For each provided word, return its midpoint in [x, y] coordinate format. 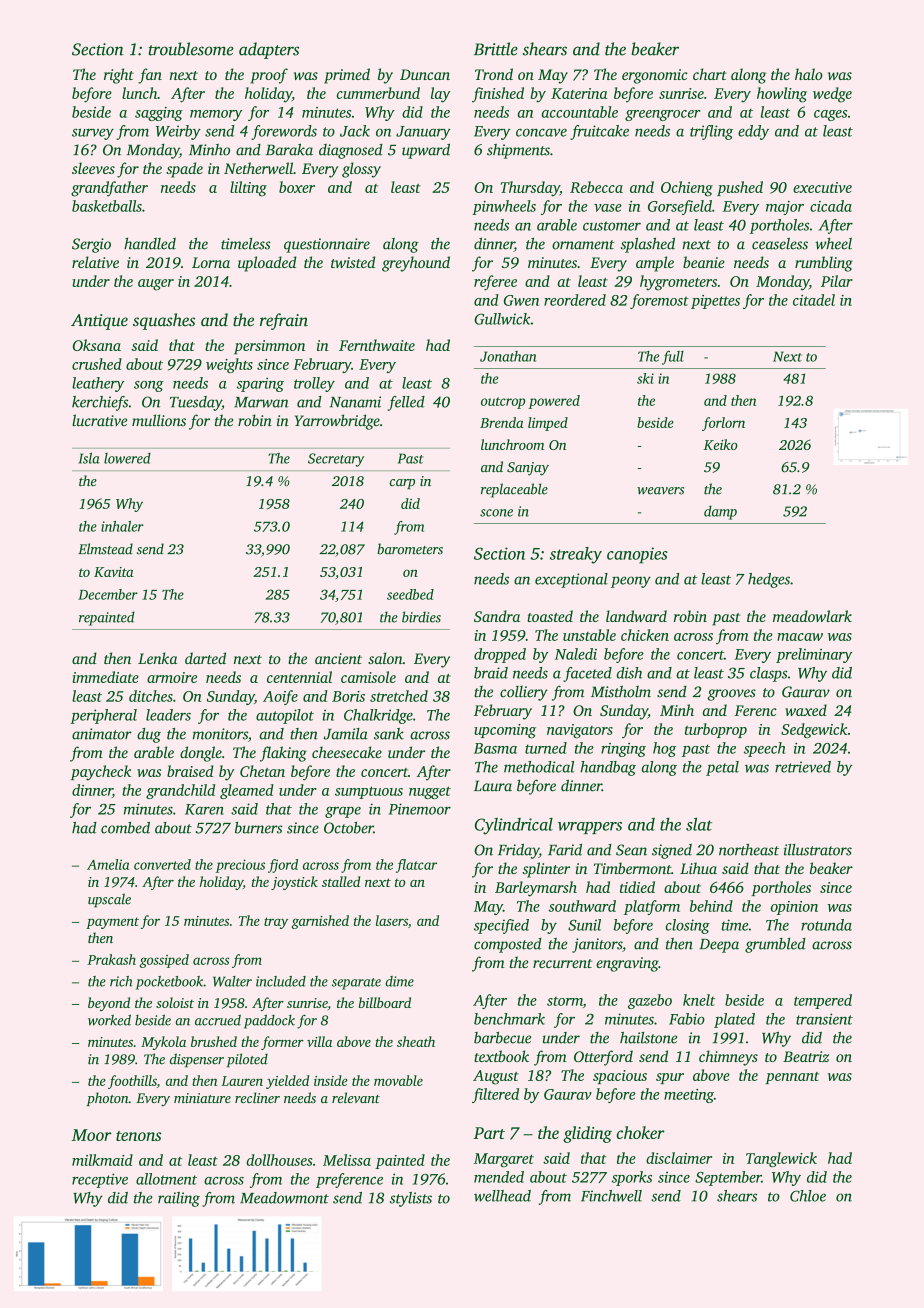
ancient [338, 658]
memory [216, 115]
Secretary [336, 460]
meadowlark [812, 616]
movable [398, 1080]
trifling [711, 132]
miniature [202, 1098]
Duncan [425, 74]
